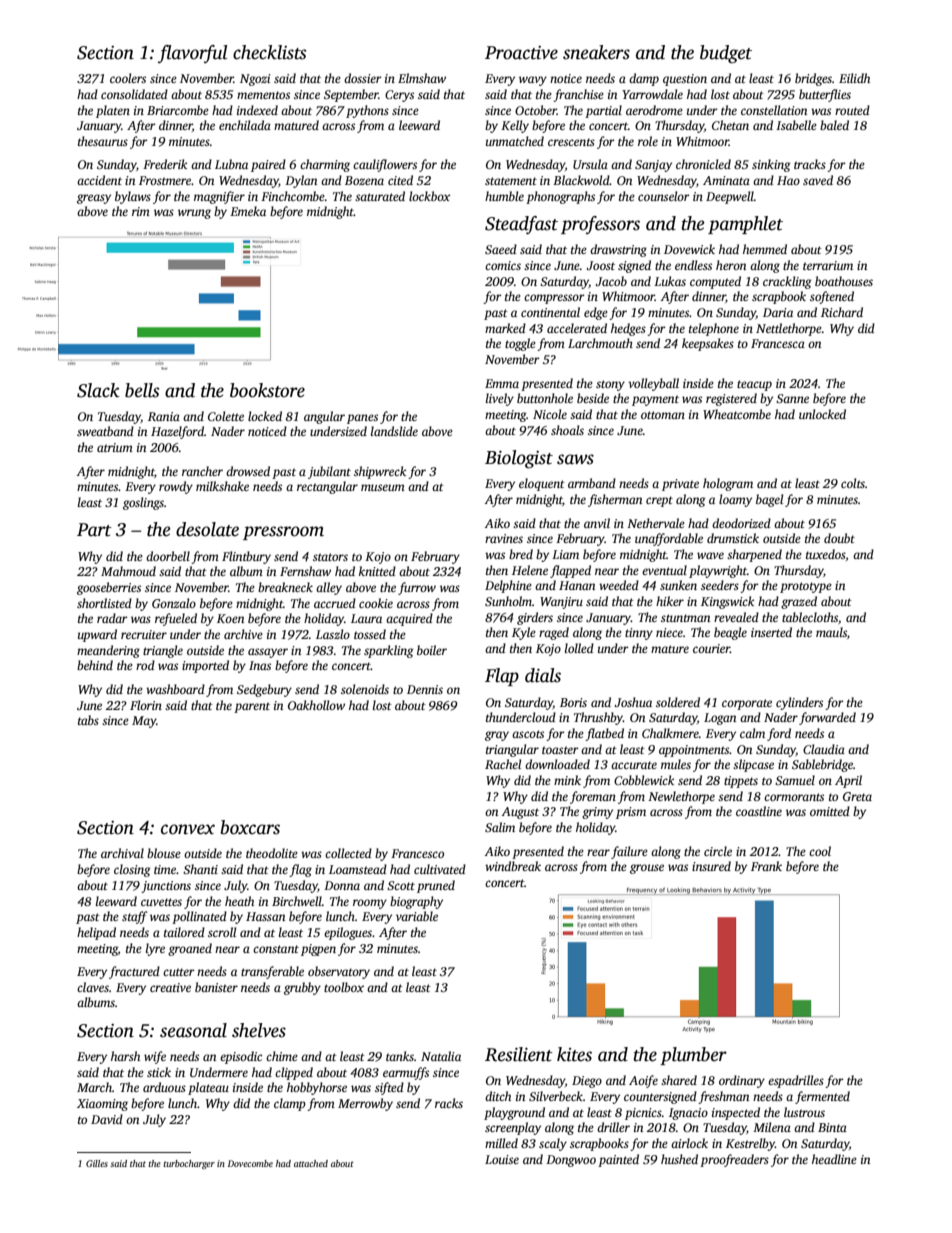 The width and height of the screenshot is (952, 1233). I want to click on behind, so click(95, 665).
